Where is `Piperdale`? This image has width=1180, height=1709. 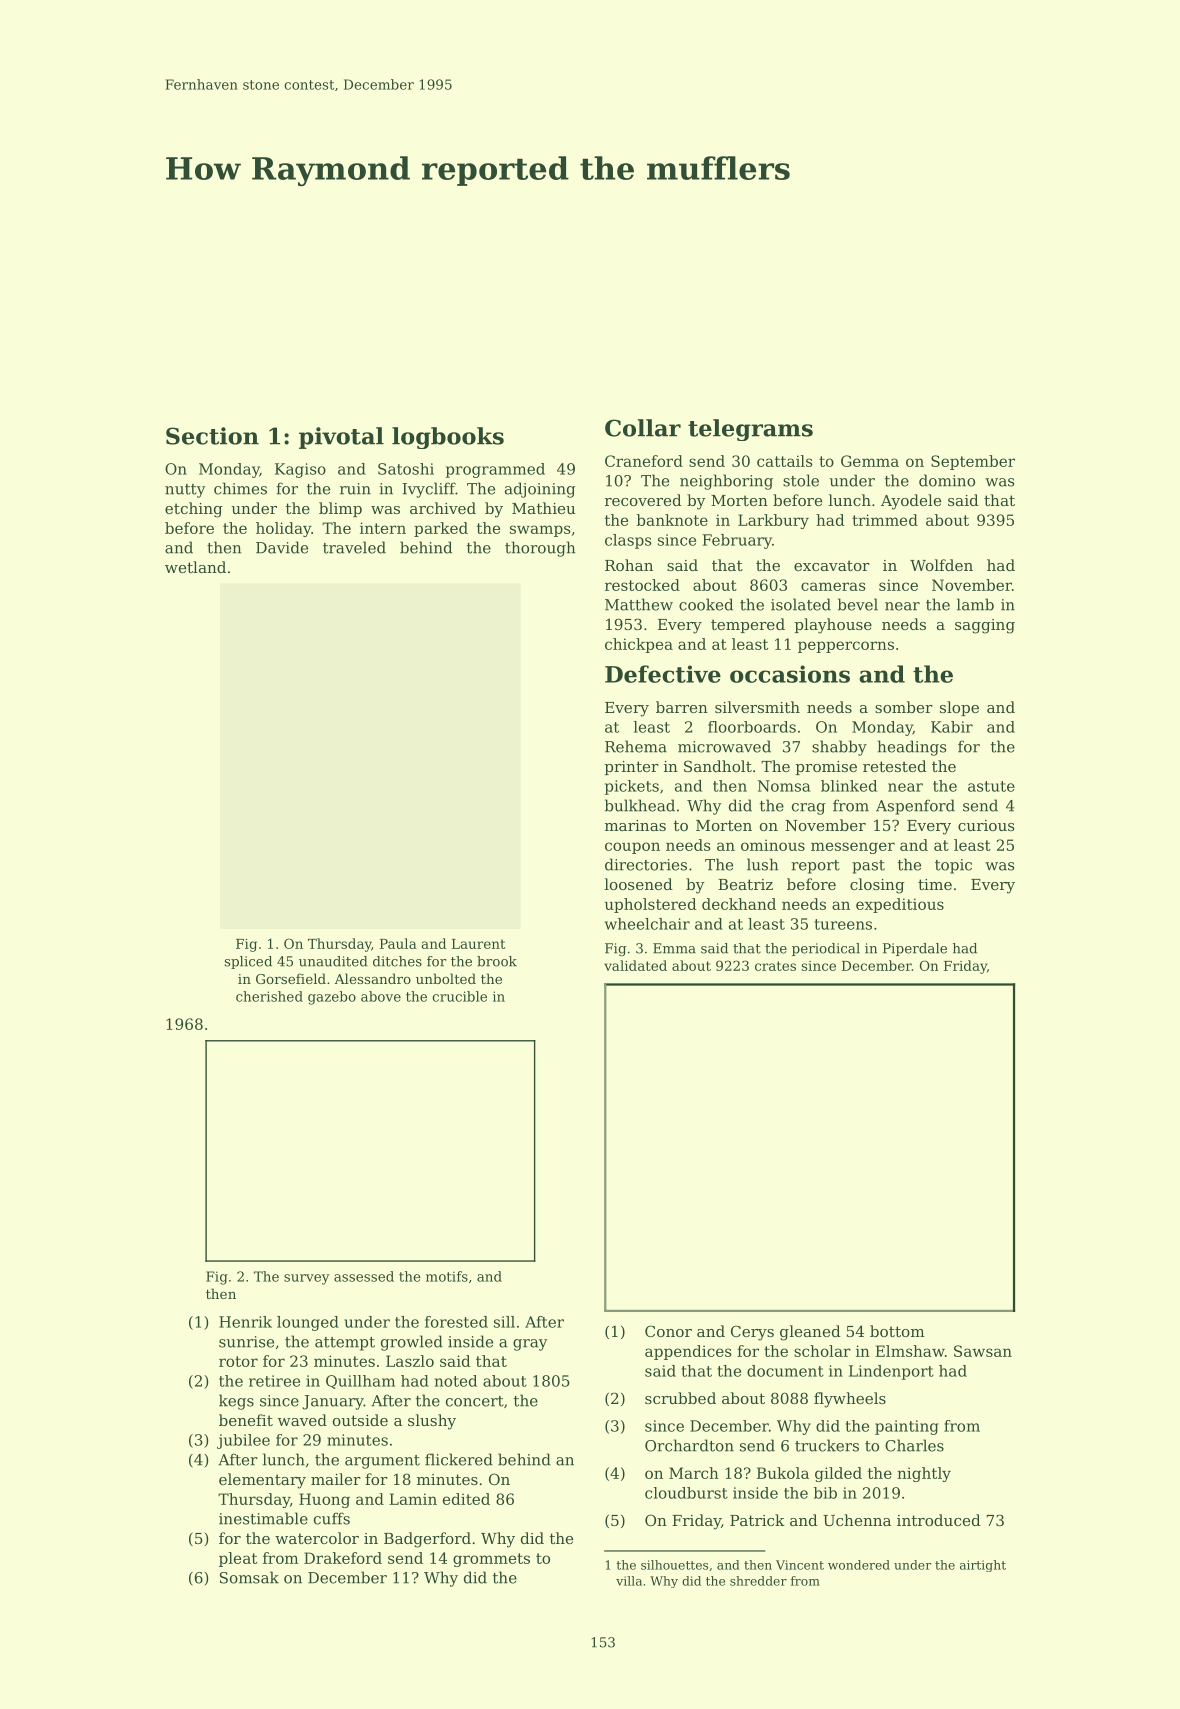 Piperdale is located at coordinates (915, 949).
